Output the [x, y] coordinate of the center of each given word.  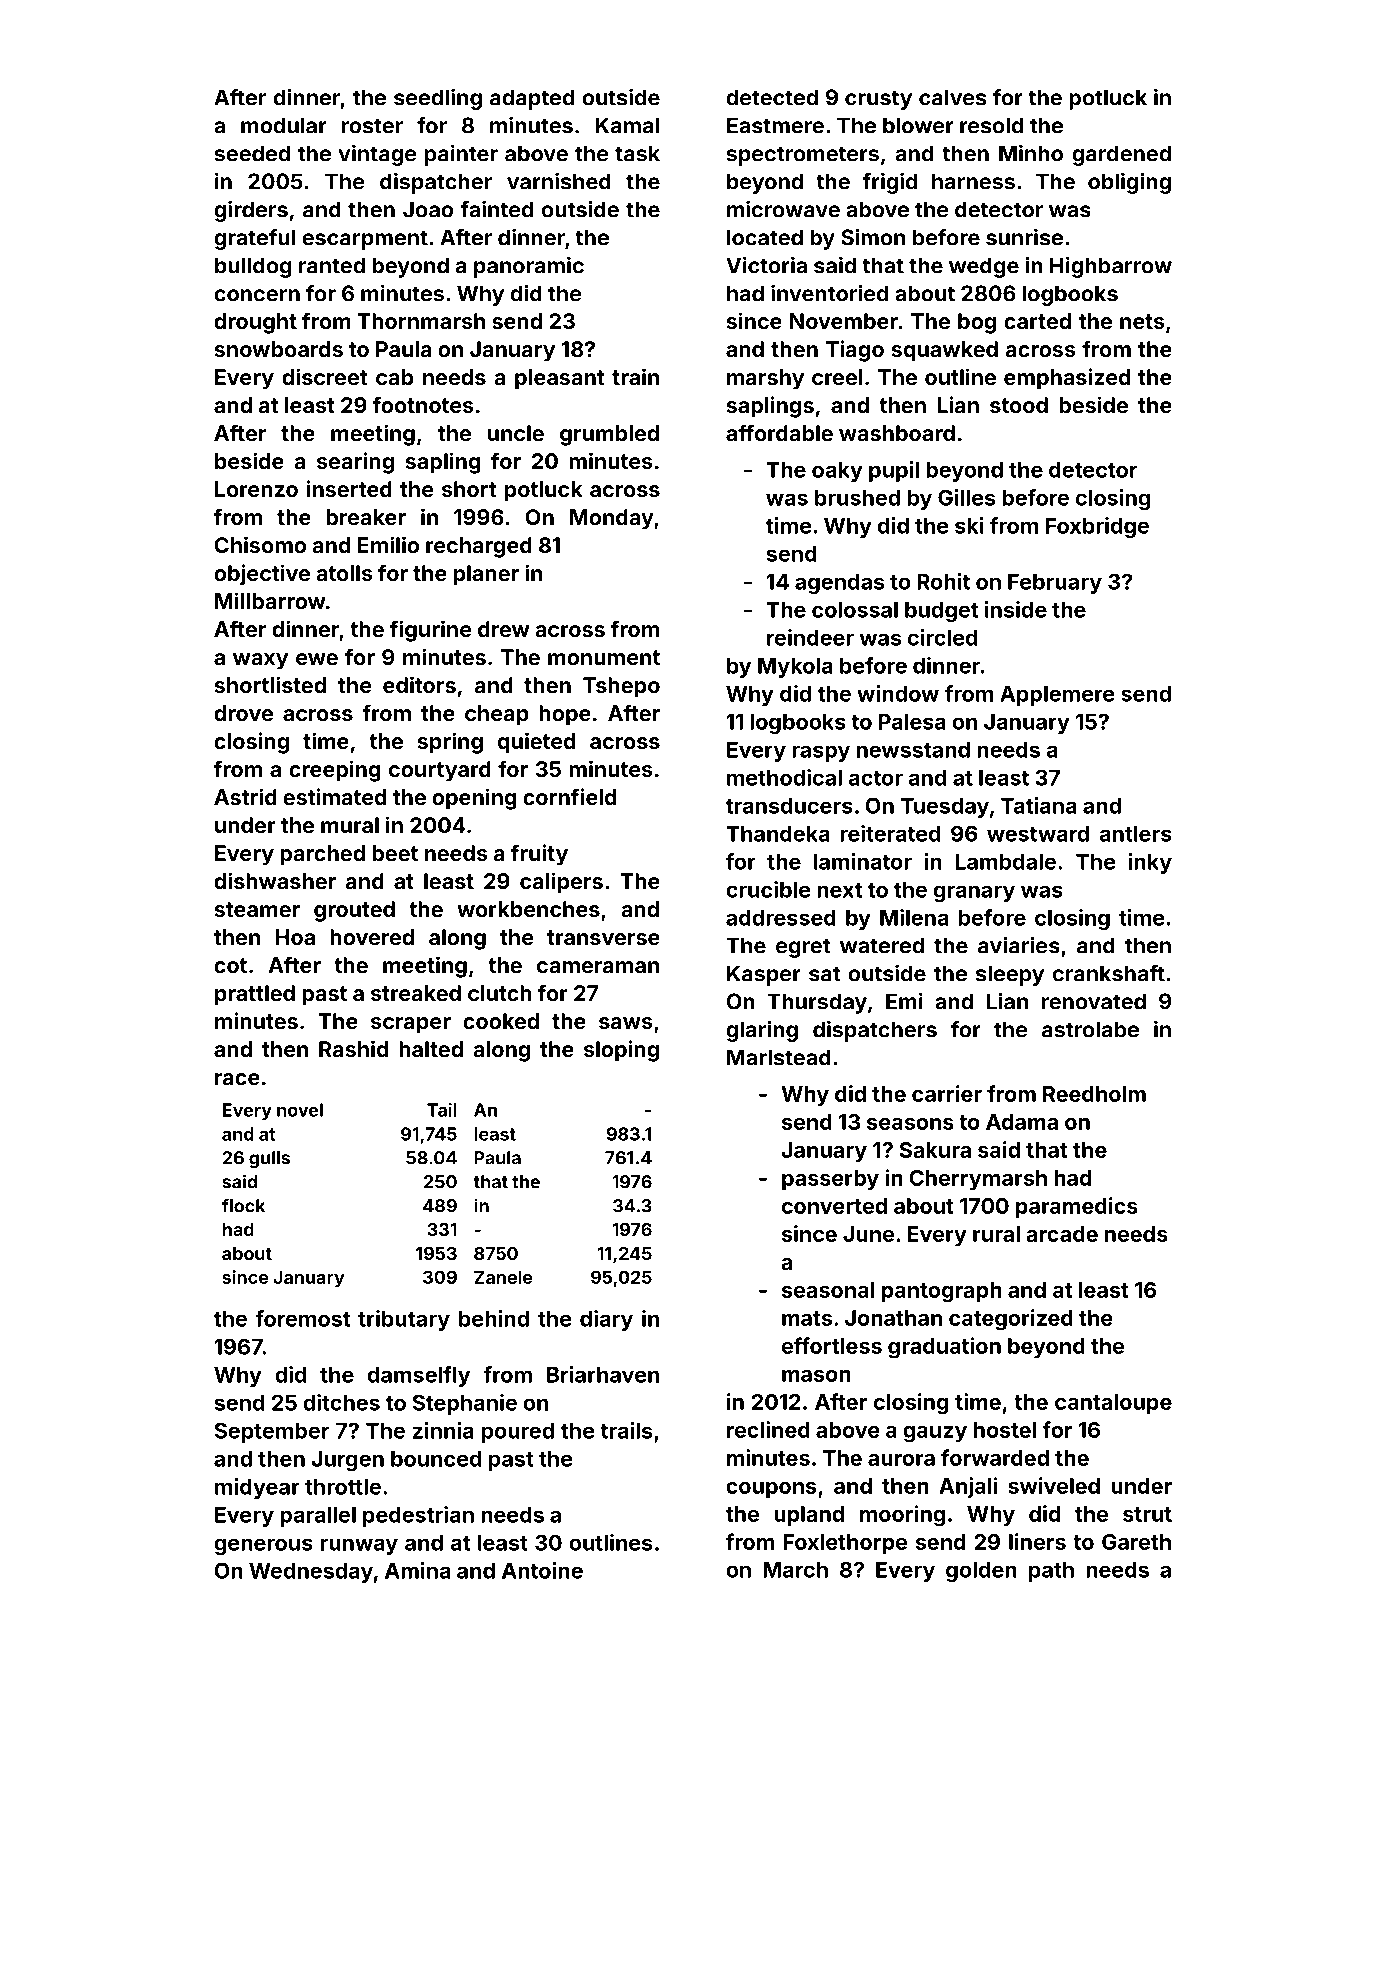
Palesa [912, 722]
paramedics [1077, 1207]
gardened [1121, 155]
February [1055, 584]
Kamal [627, 125]
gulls [269, 1159]
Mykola [795, 668]
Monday [612, 519]
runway [359, 1546]
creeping [335, 771]
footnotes [423, 404]
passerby [830, 1180]
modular [284, 125]
